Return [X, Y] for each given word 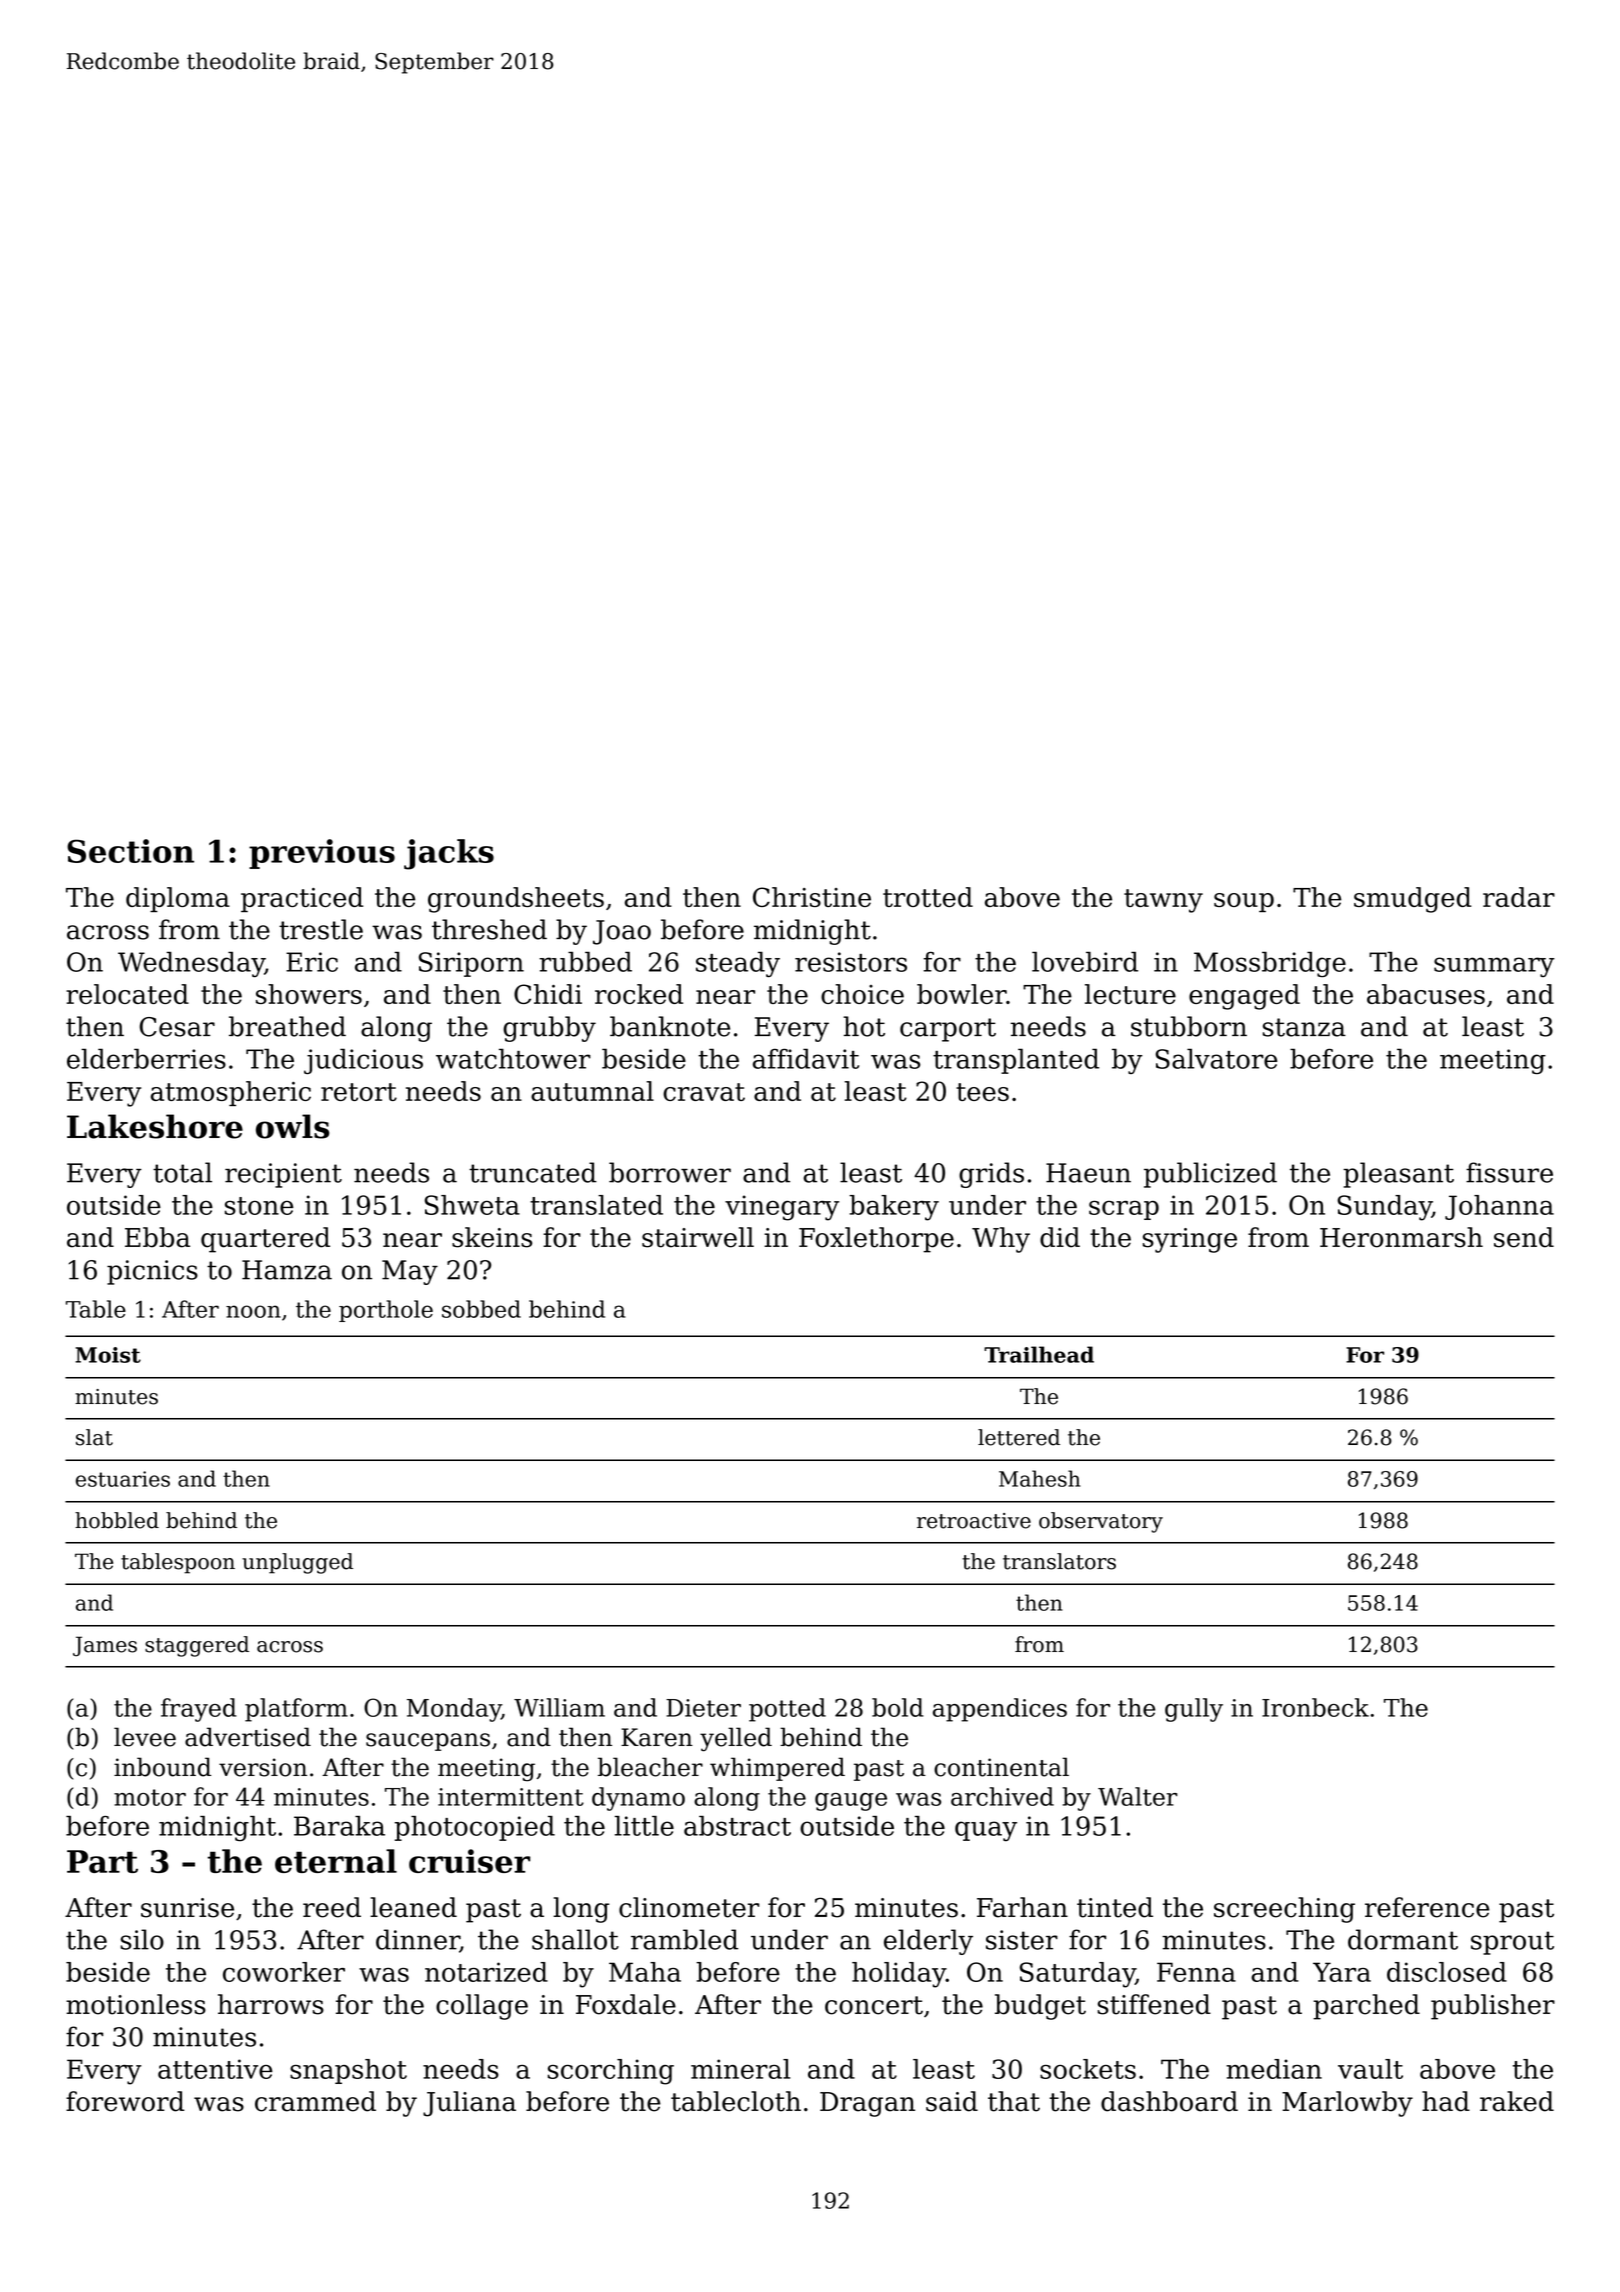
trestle [321, 929]
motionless [136, 2004]
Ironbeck [1315, 1707]
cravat [704, 1092]
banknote [670, 1026]
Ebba [157, 1237]
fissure [1509, 1172]
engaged [1244, 997]
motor [150, 1797]
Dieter [703, 1708]
